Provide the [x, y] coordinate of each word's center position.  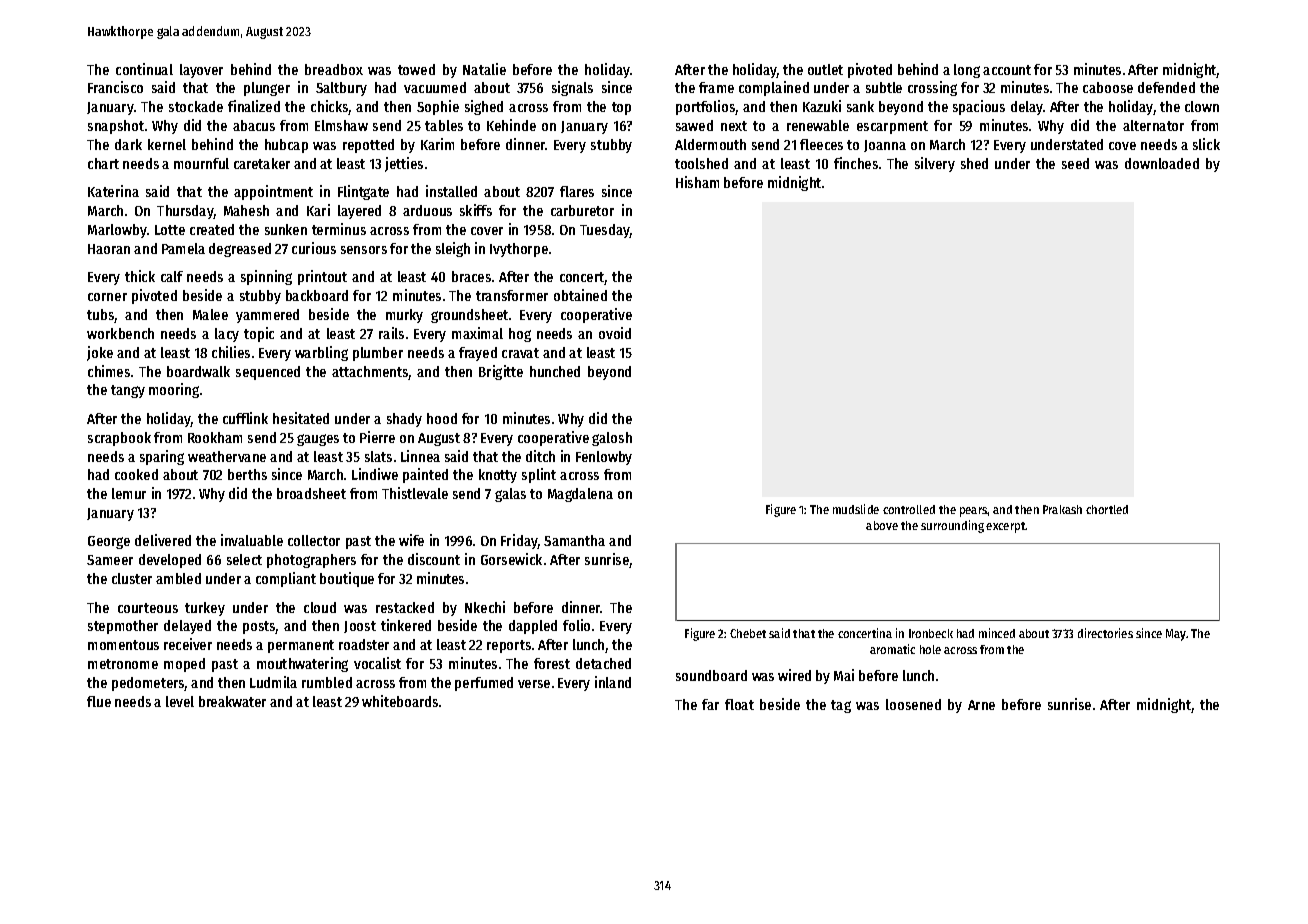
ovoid [615, 333]
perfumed [484, 684]
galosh [612, 439]
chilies [231, 352]
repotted [368, 146]
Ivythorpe [519, 250]
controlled [909, 509]
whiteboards [400, 701]
